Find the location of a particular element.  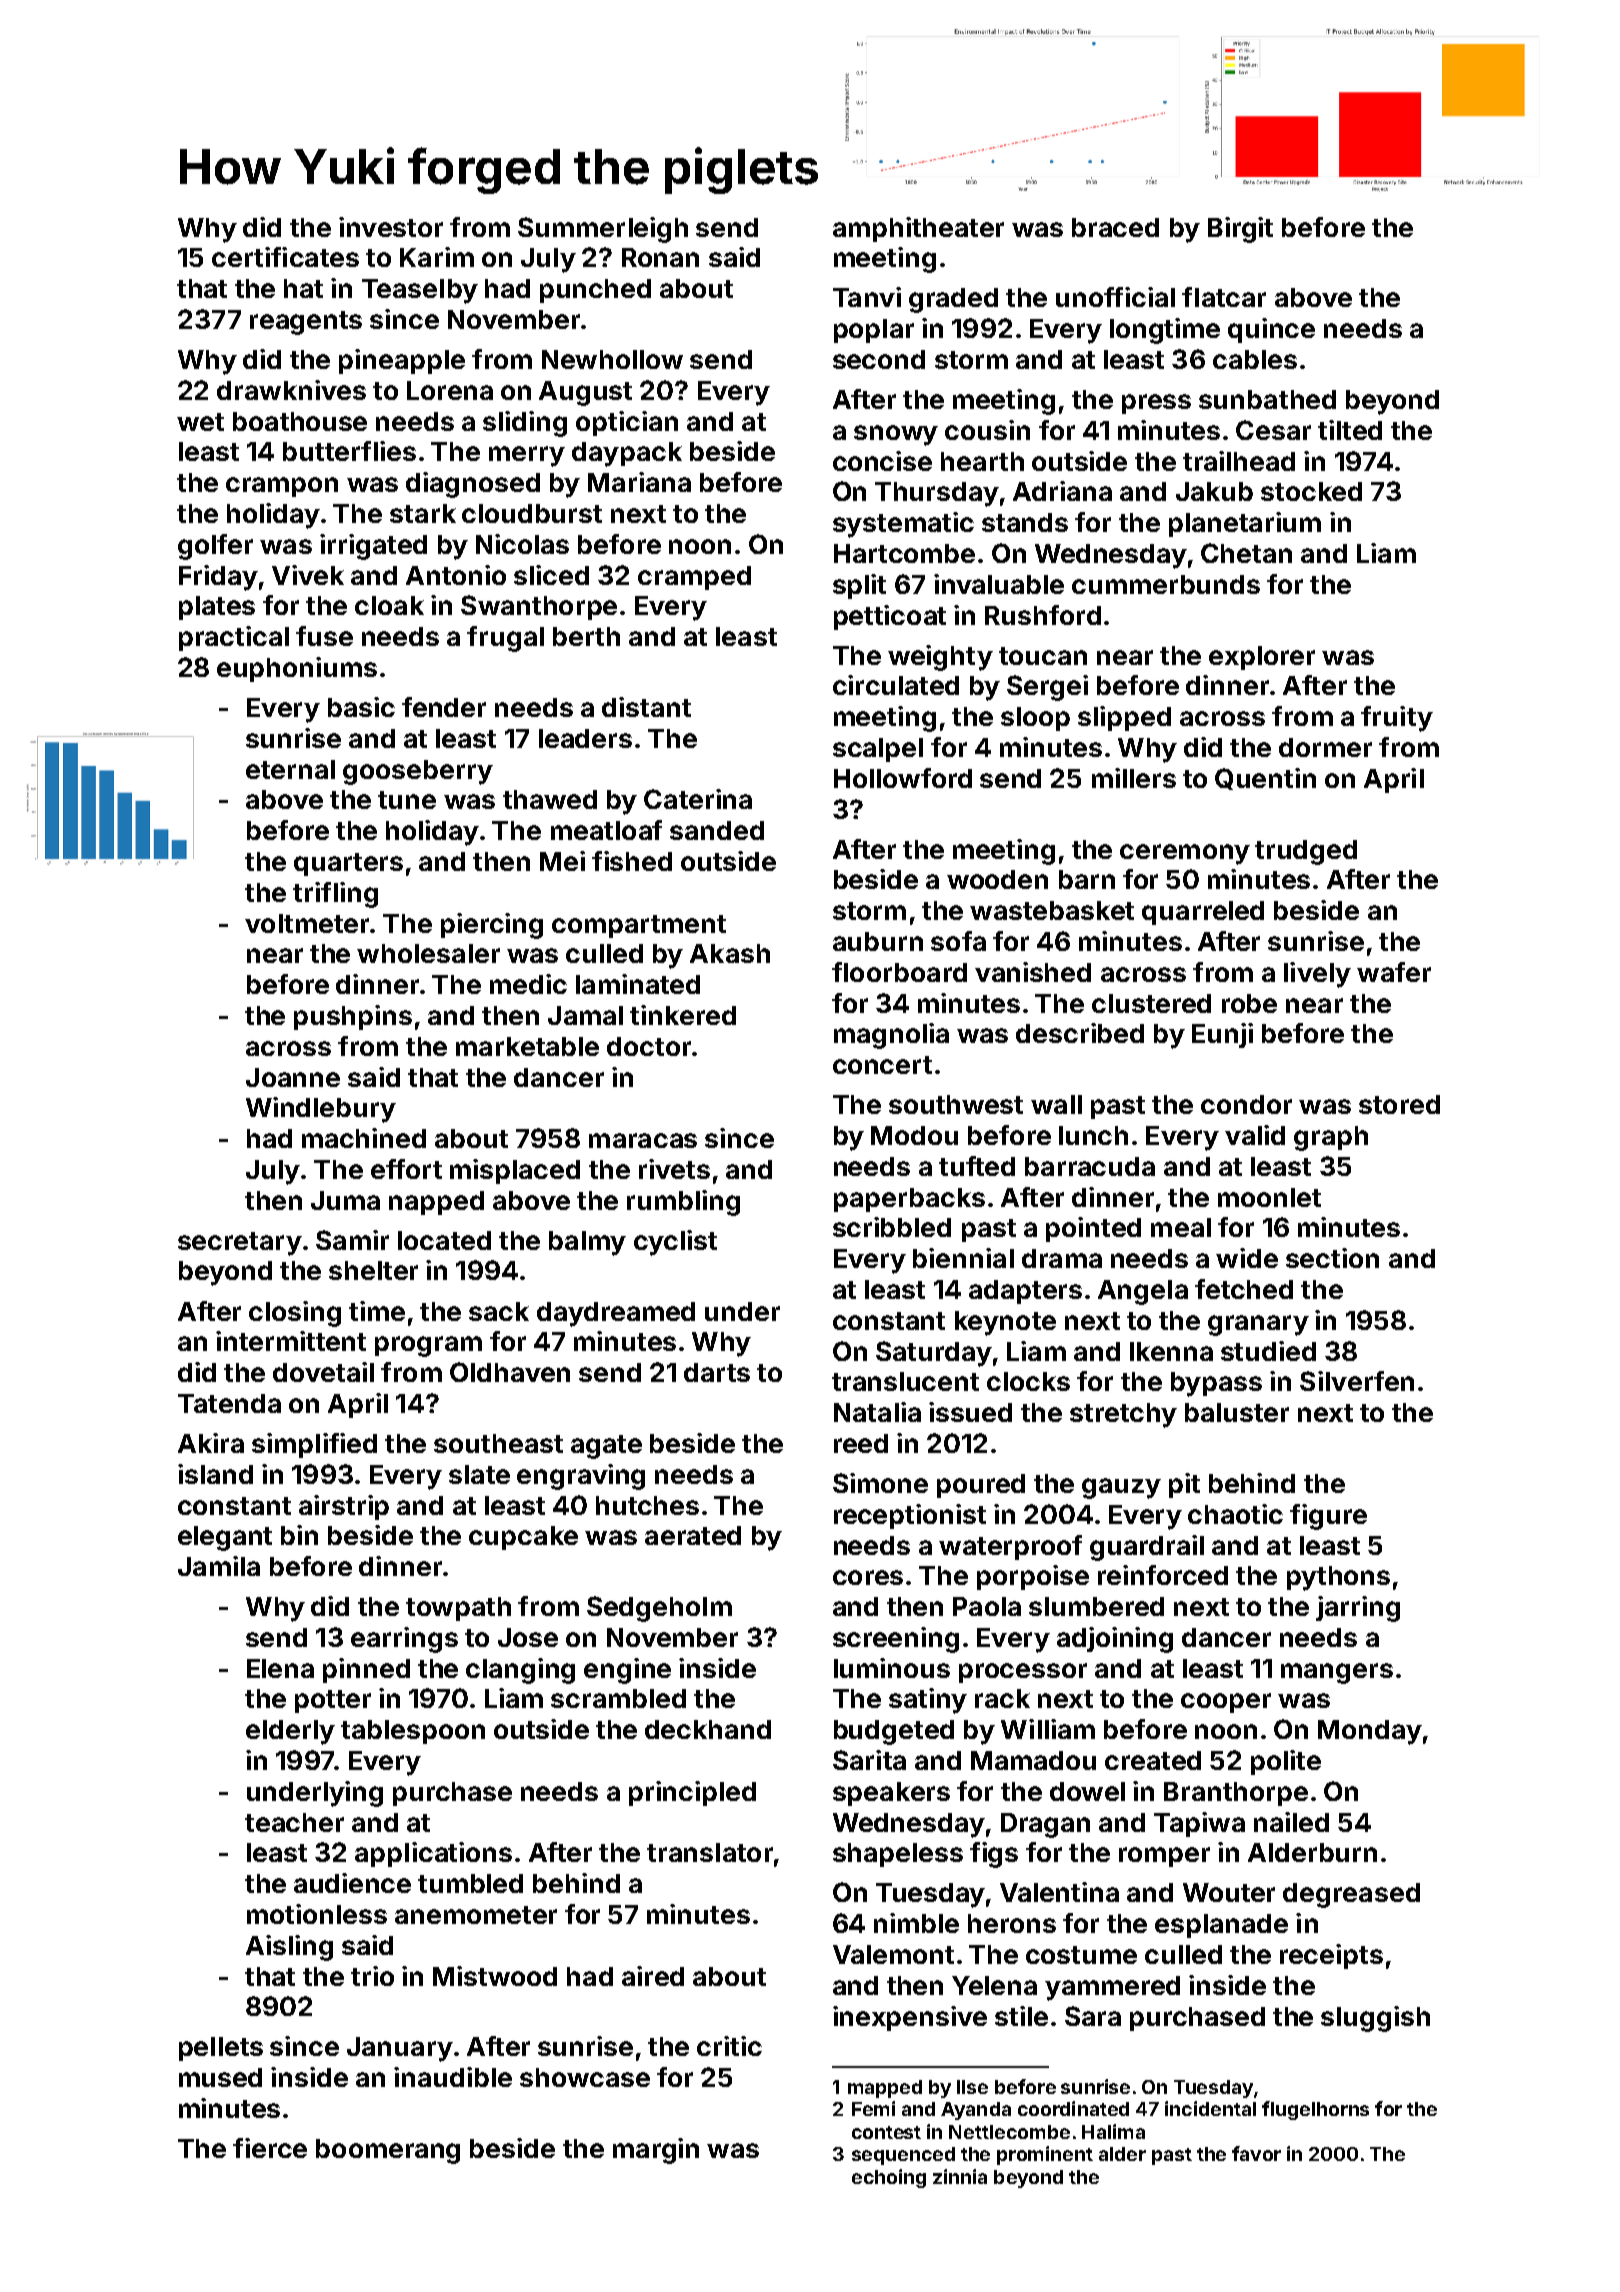

quince is located at coordinates (1271, 330).
